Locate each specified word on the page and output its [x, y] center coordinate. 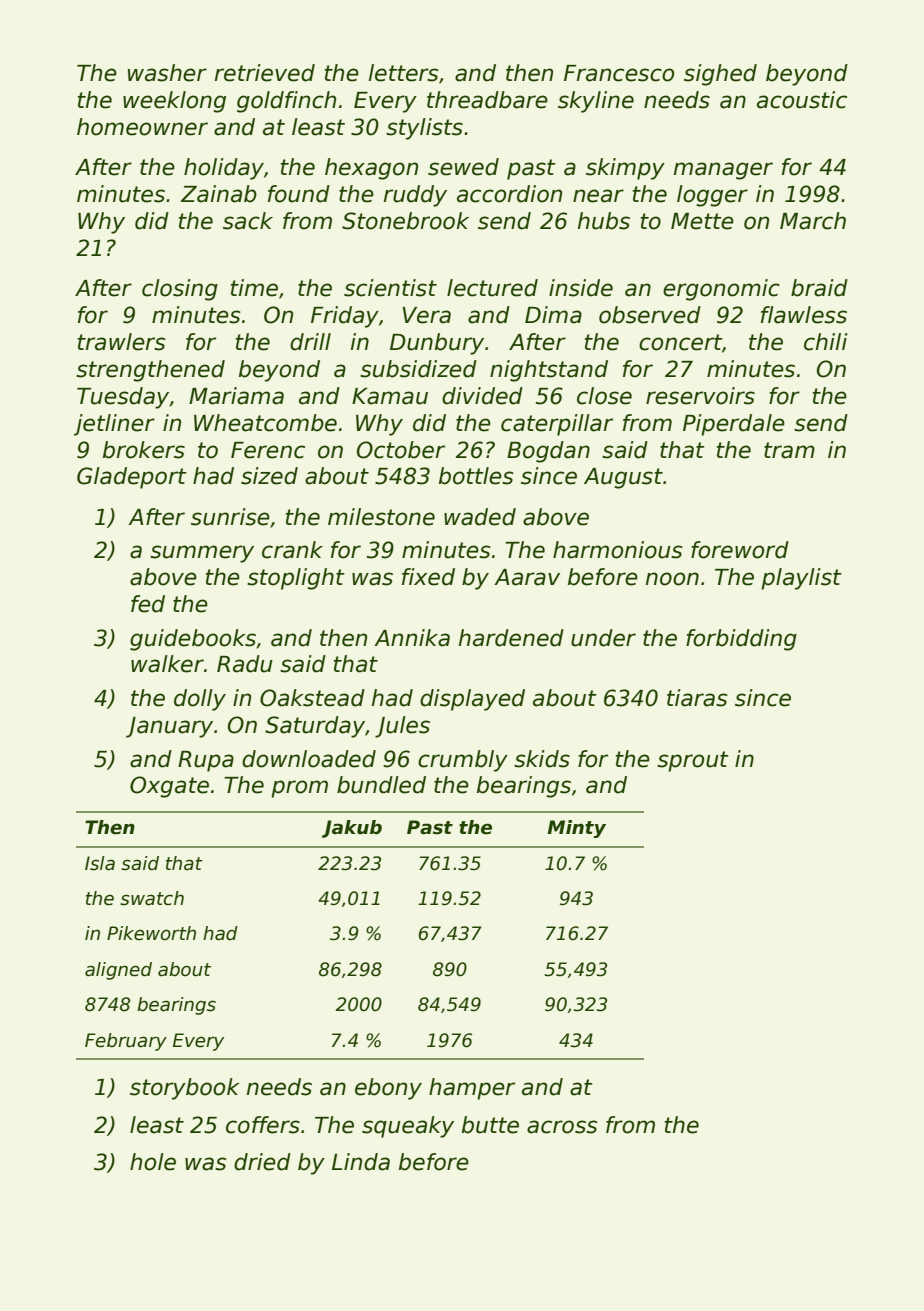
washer [167, 73]
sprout [693, 761]
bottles [476, 476]
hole [153, 1162]
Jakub [352, 829]
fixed [428, 577]
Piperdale [734, 425]
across [562, 1127]
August [623, 478]
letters [404, 73]
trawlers [122, 342]
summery [202, 554]
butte [490, 1125]
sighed [720, 75]
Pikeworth [151, 933]
